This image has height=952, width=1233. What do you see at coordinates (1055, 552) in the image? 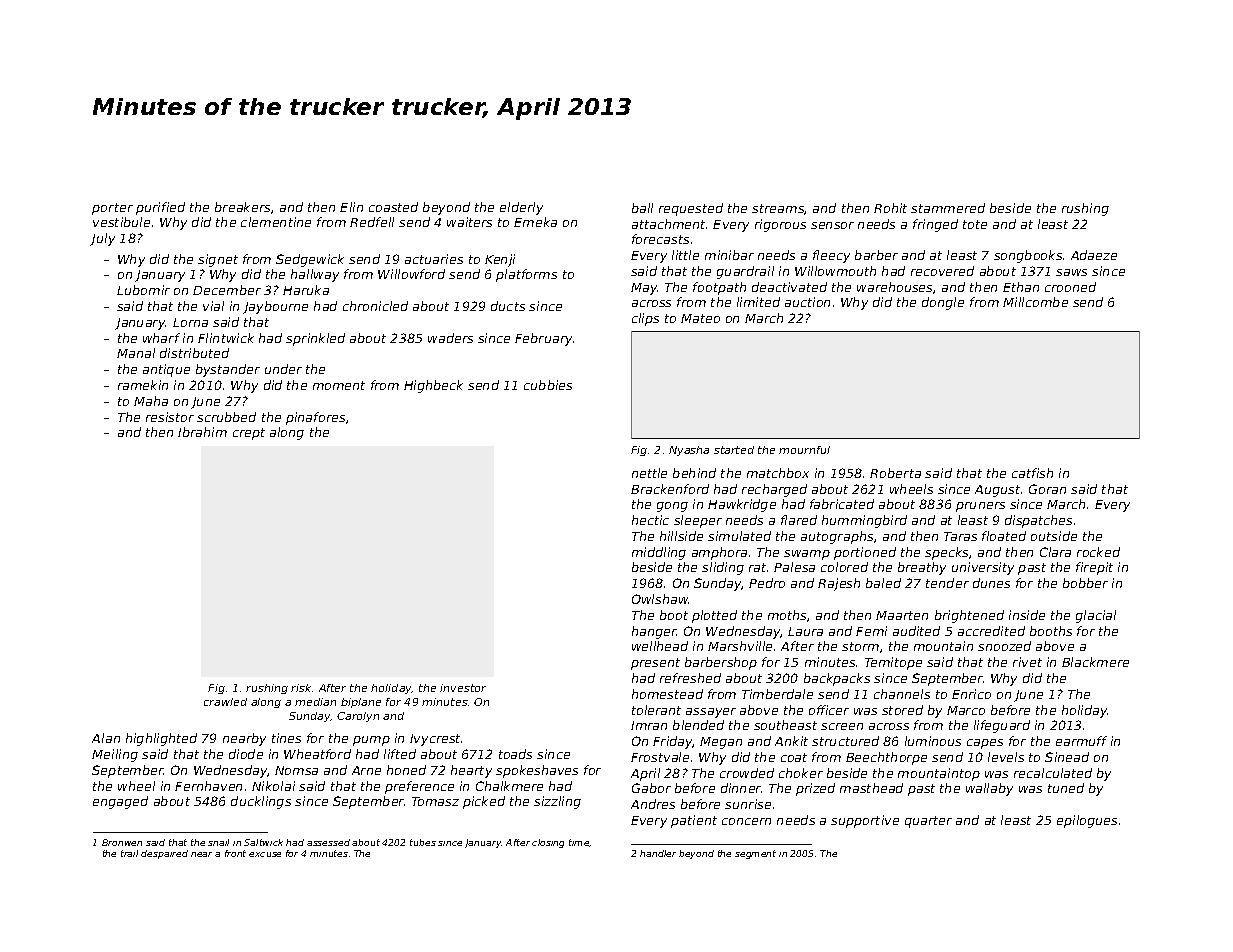
I see `Clara` at bounding box center [1055, 552].
